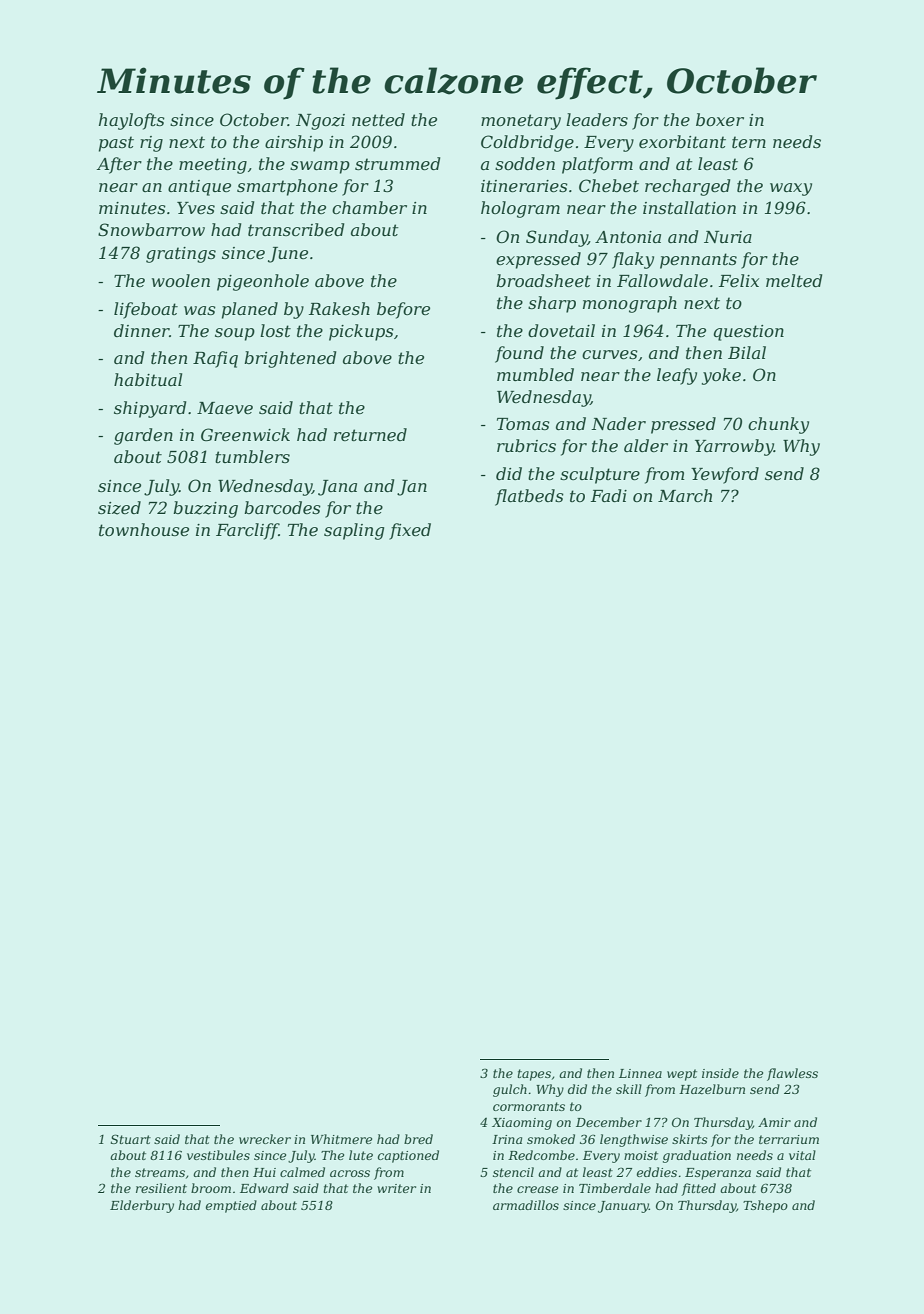 The height and width of the screenshot is (1314, 924). I want to click on townhouse, so click(144, 529).
